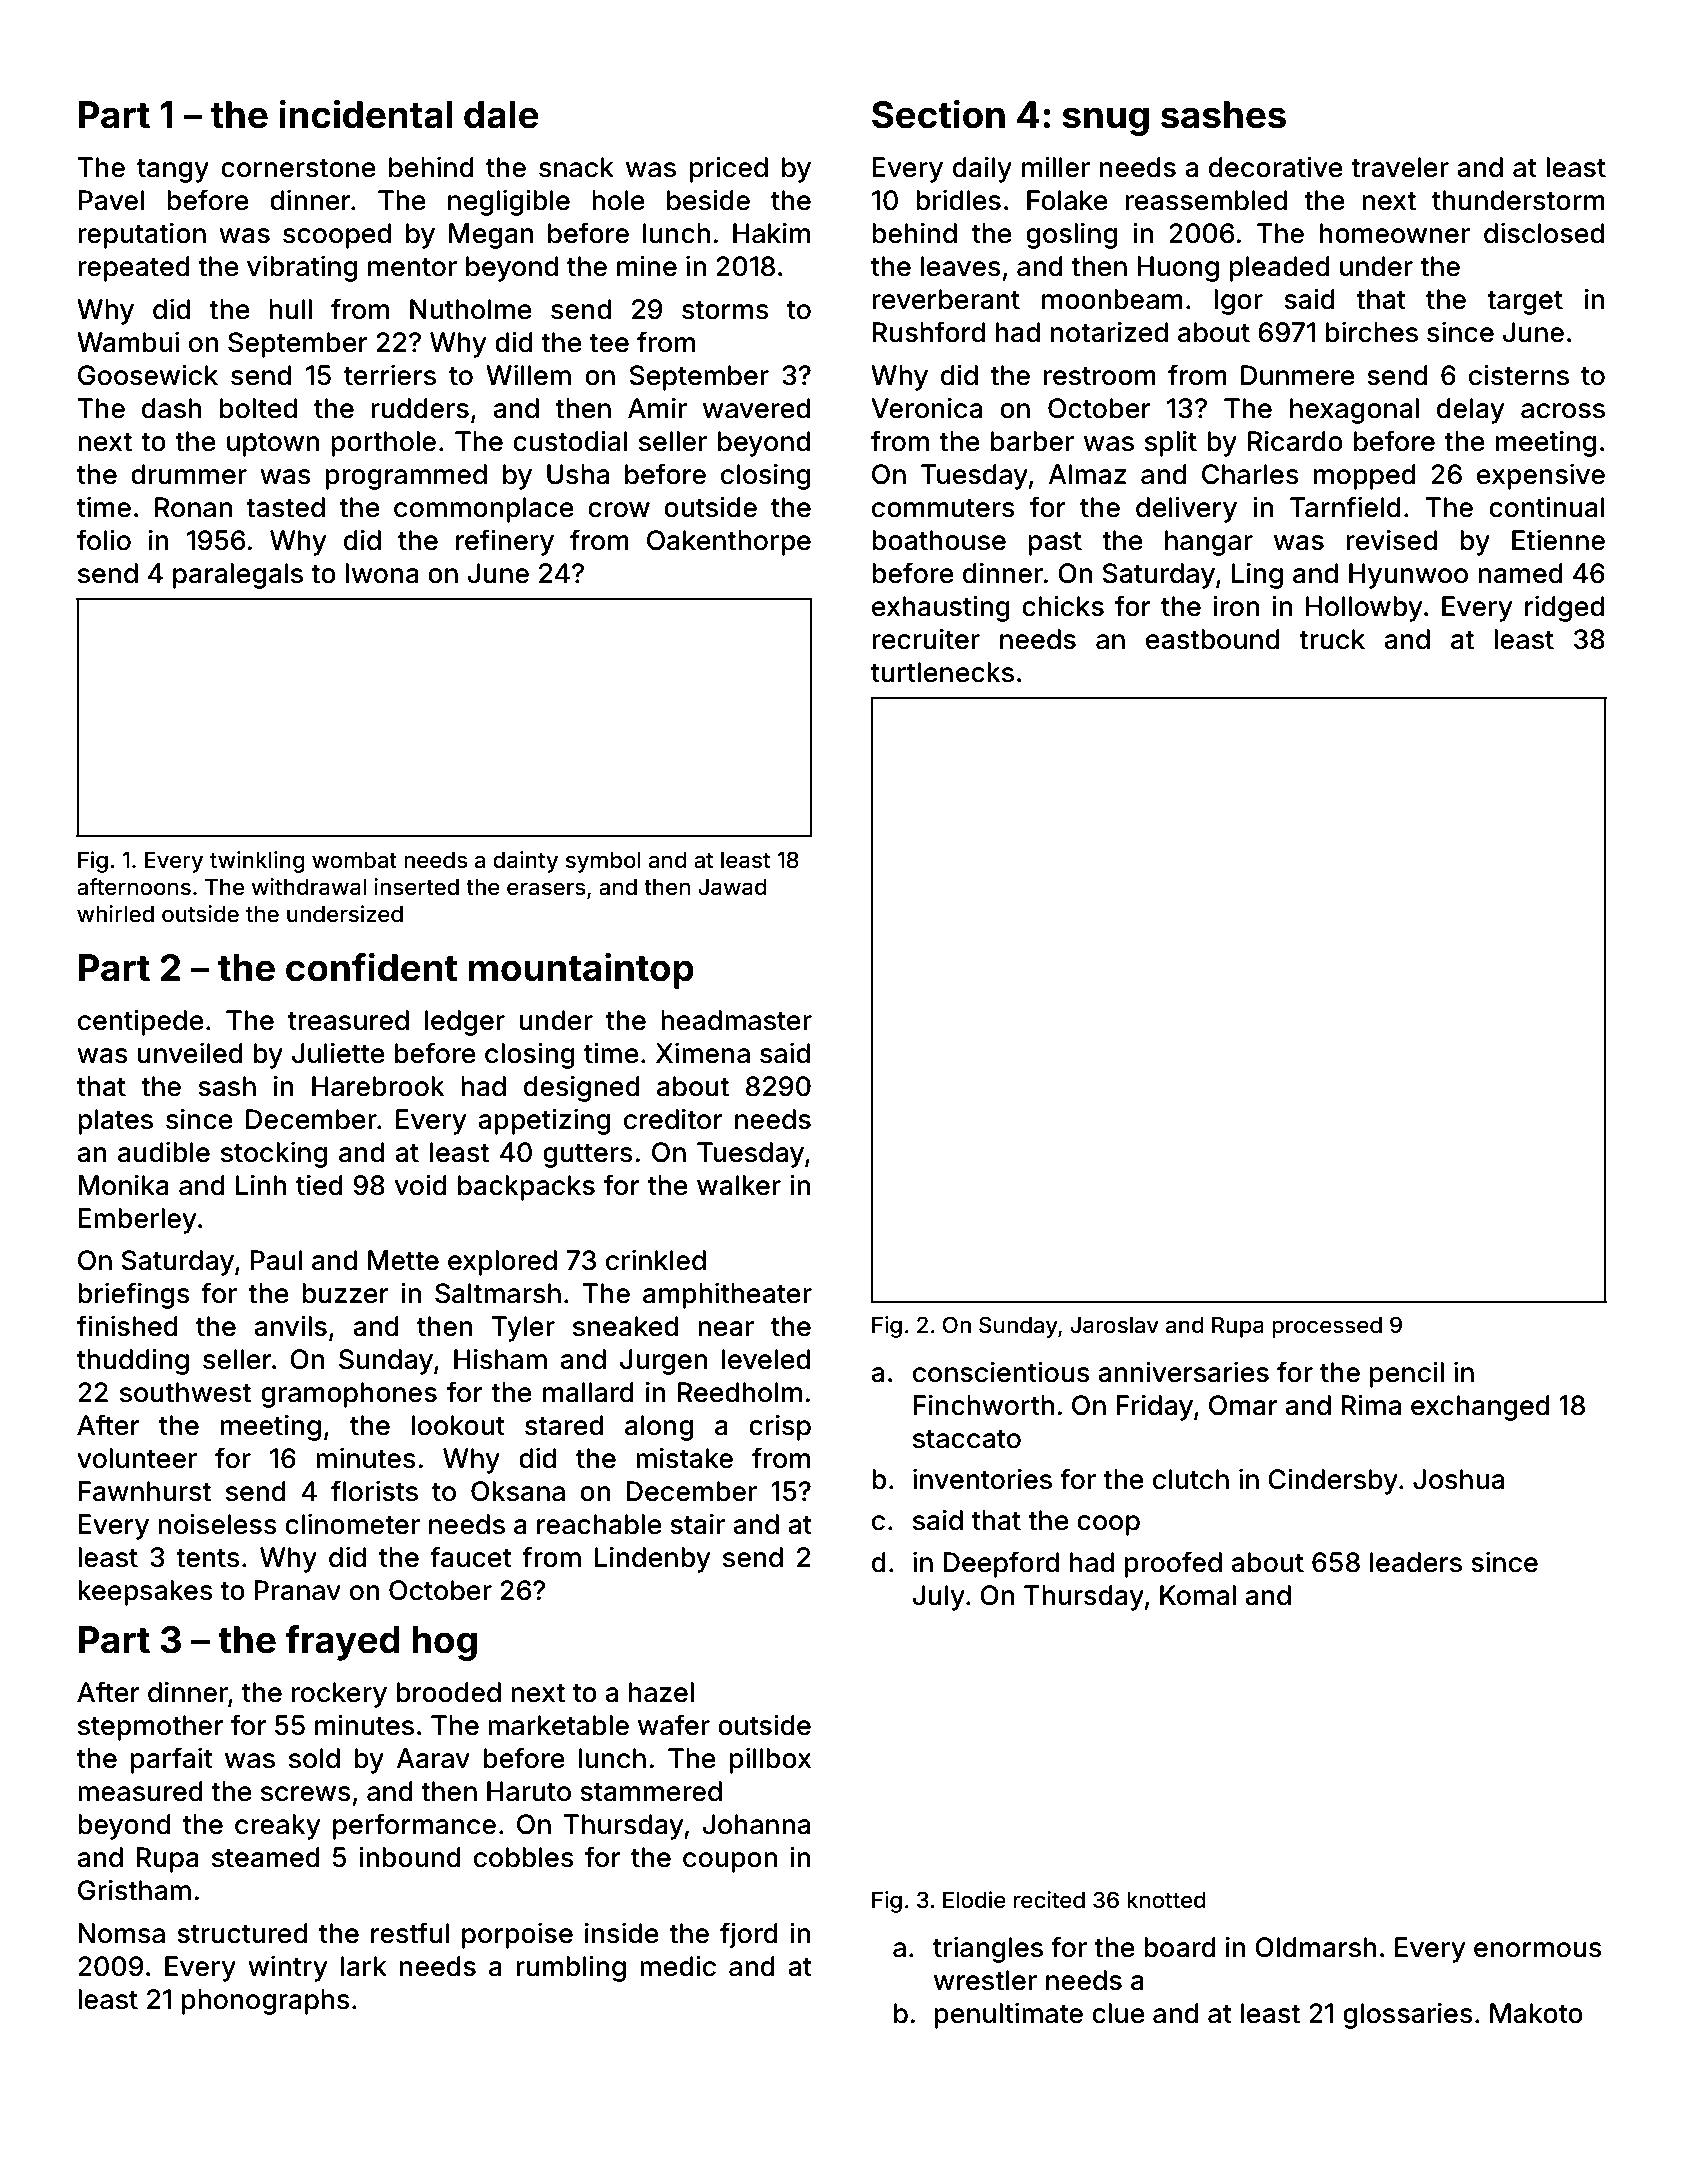  Describe the element at coordinates (1480, 1408) in the screenshot. I see `exchanged` at that location.
